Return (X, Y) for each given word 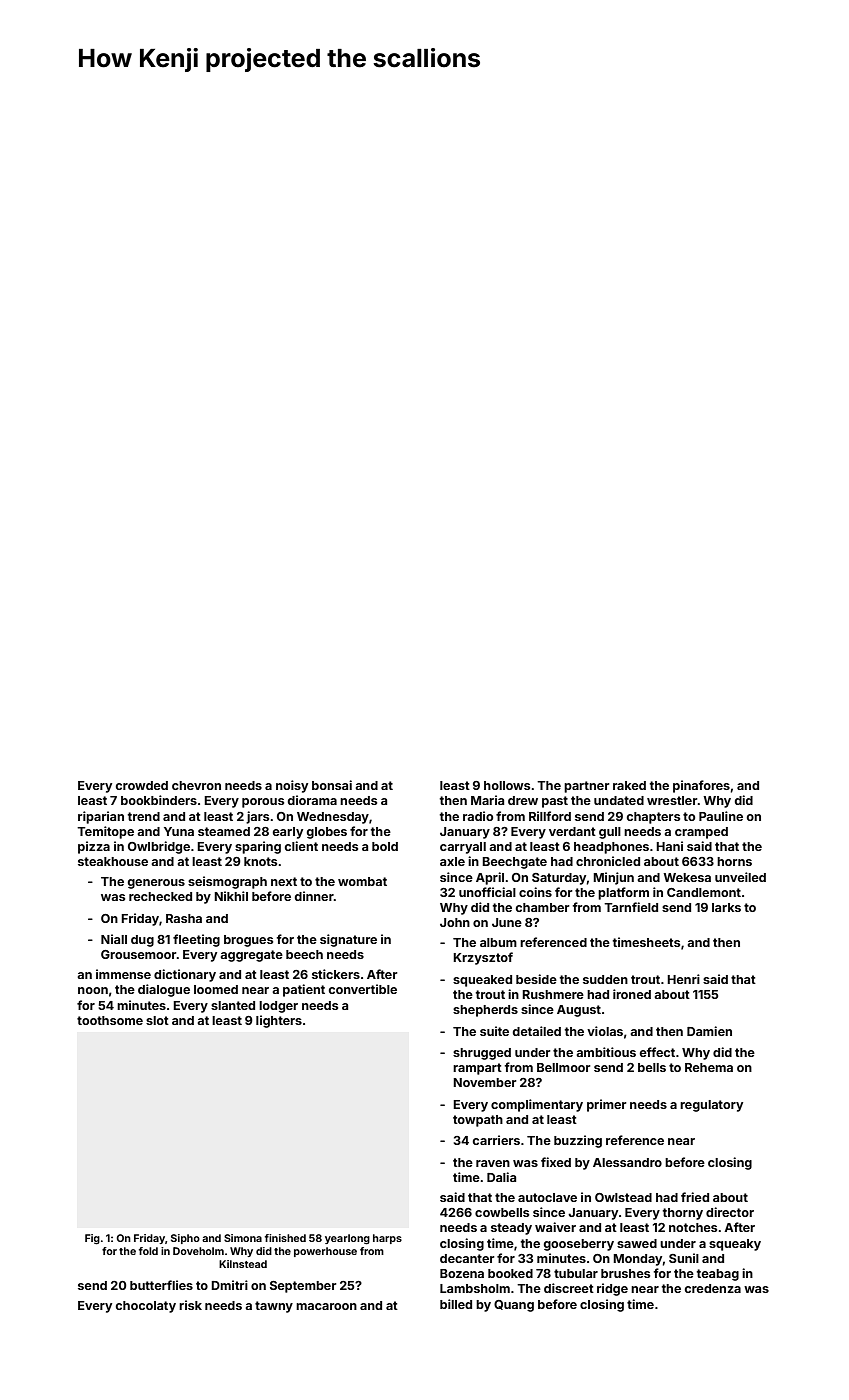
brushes (625, 1273)
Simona (243, 1238)
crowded (142, 785)
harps (387, 1239)
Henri (683, 979)
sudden (605, 979)
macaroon (326, 1306)
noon (93, 990)
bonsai (332, 785)
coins (535, 892)
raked (629, 785)
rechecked (160, 896)
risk (190, 1305)
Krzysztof (483, 958)
